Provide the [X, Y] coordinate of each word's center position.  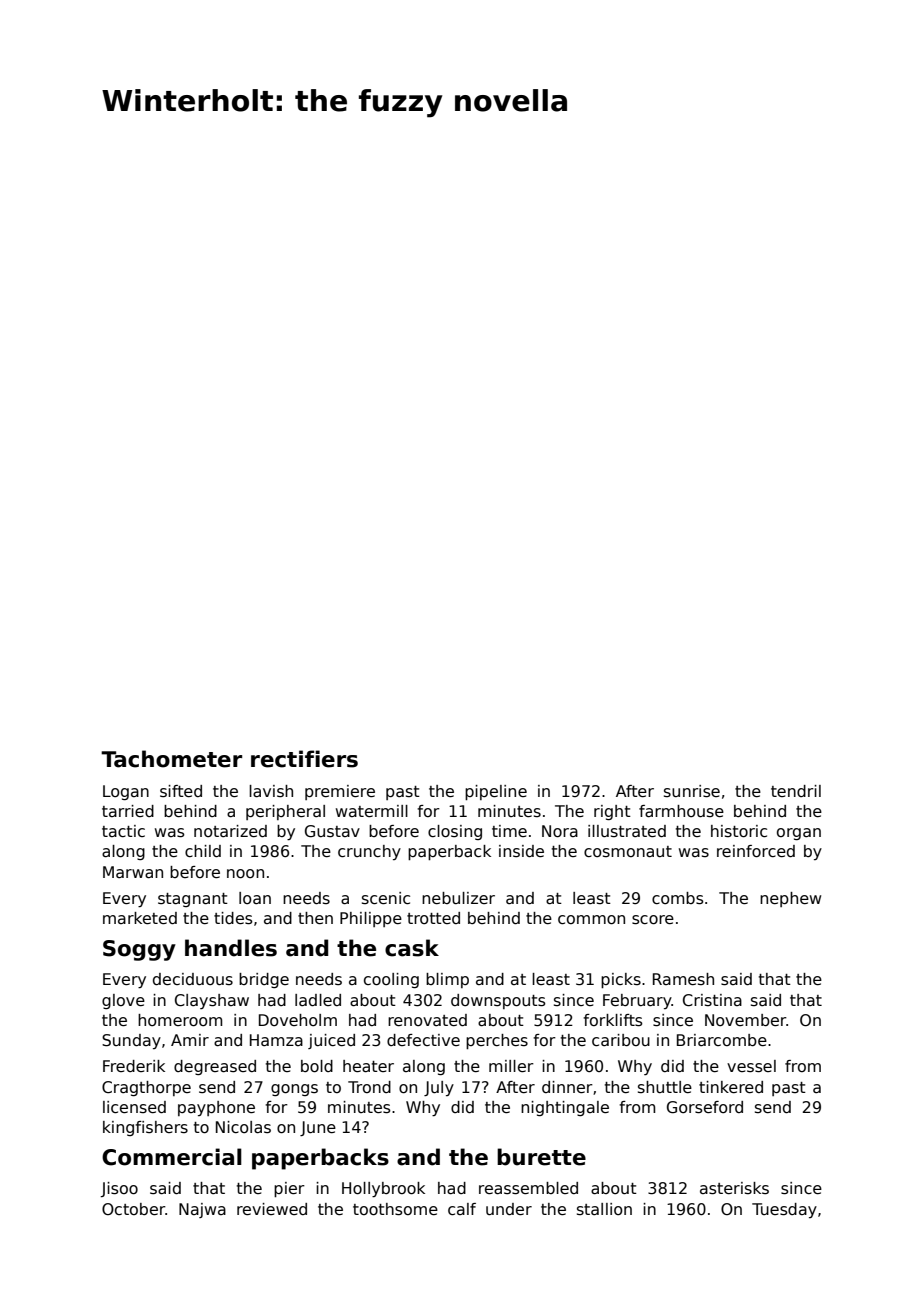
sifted [181, 791]
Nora [560, 831]
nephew [790, 899]
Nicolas [243, 1127]
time [509, 831]
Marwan [133, 872]
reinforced [756, 851]
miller [511, 1066]
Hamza [276, 1040]
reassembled [528, 1188]
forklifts [613, 1020]
